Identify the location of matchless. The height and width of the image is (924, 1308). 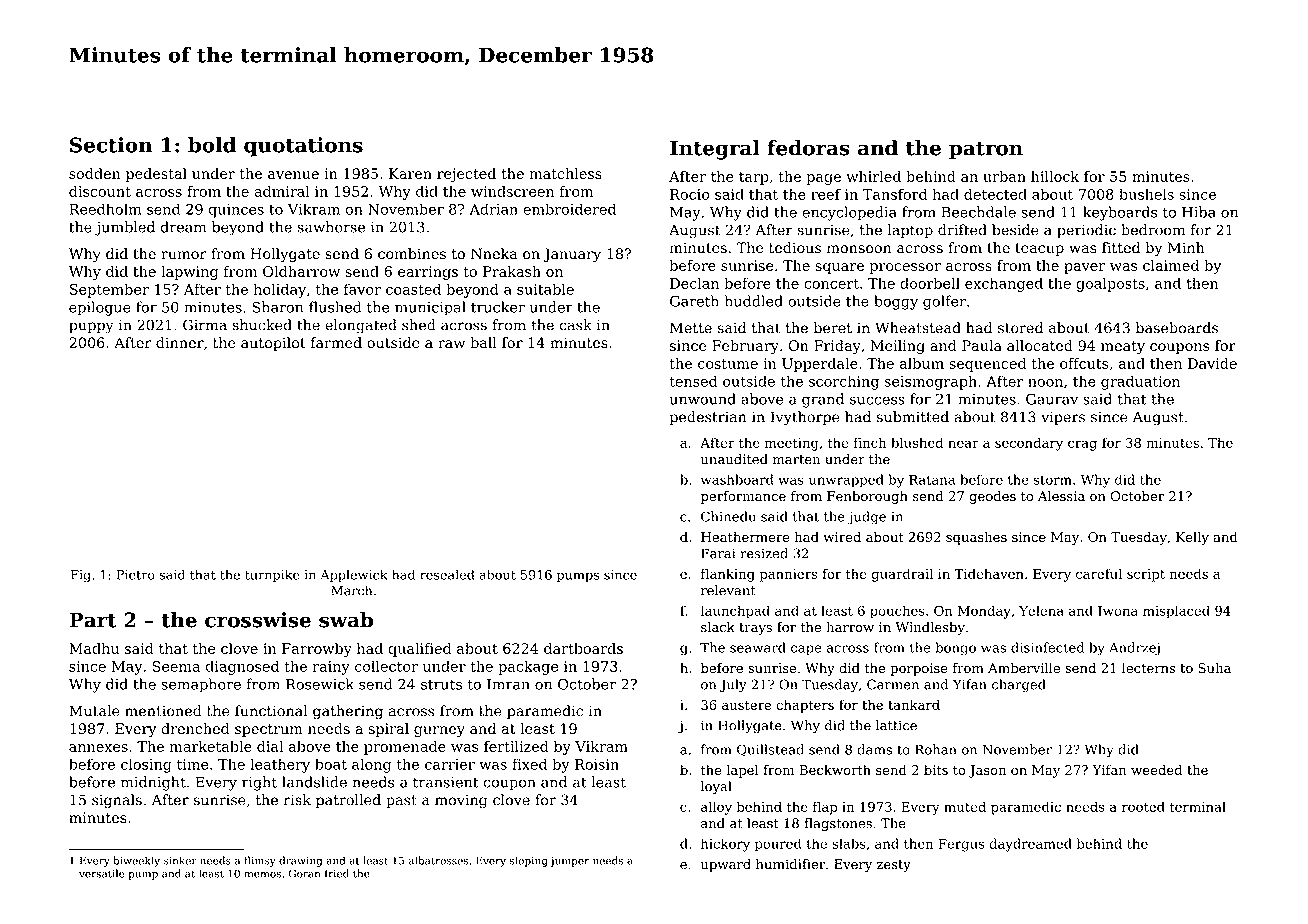
(566, 173).
